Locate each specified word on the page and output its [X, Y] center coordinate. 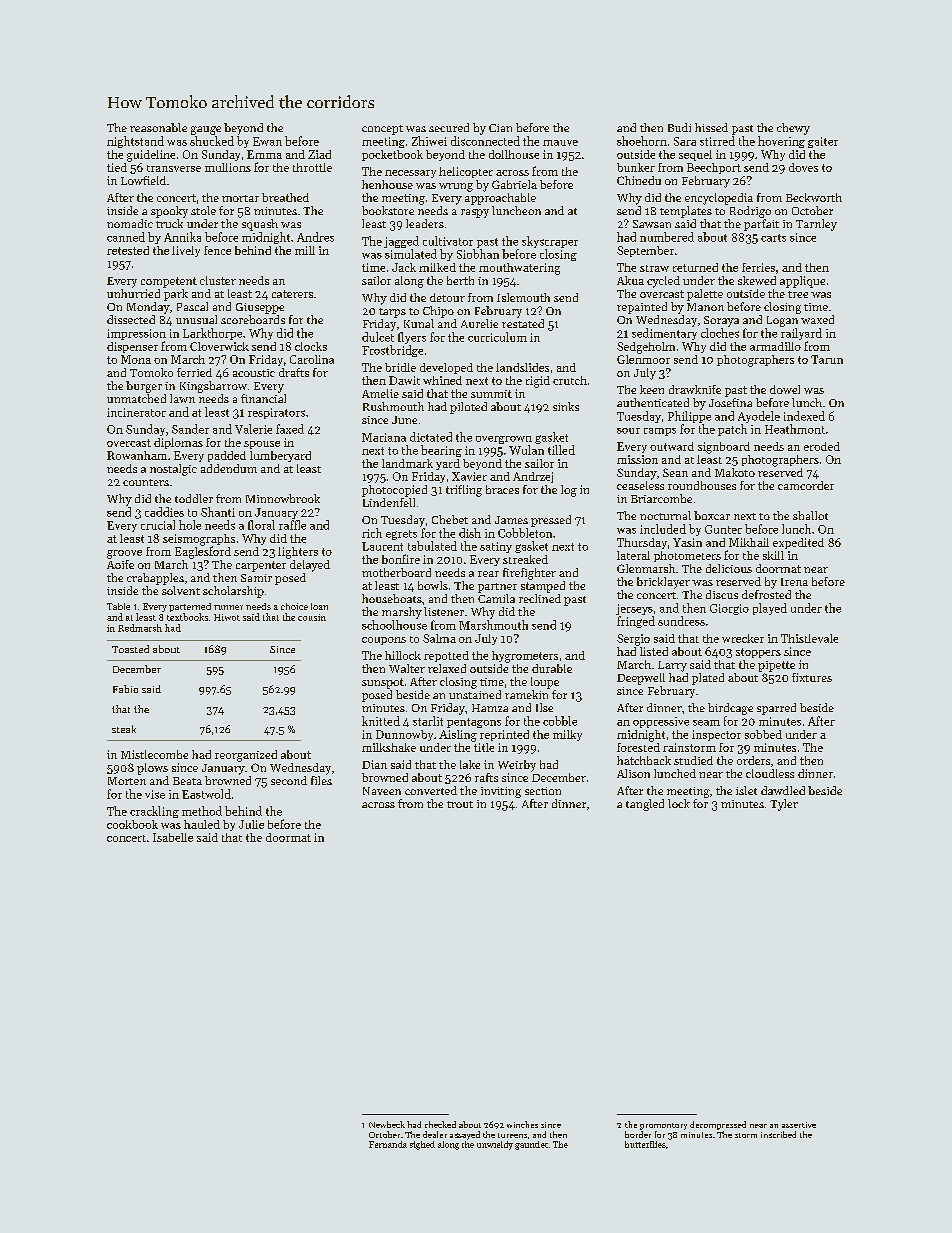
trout [460, 804]
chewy [793, 129]
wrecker [743, 638]
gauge [206, 130]
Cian [500, 128]
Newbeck [387, 1124]
